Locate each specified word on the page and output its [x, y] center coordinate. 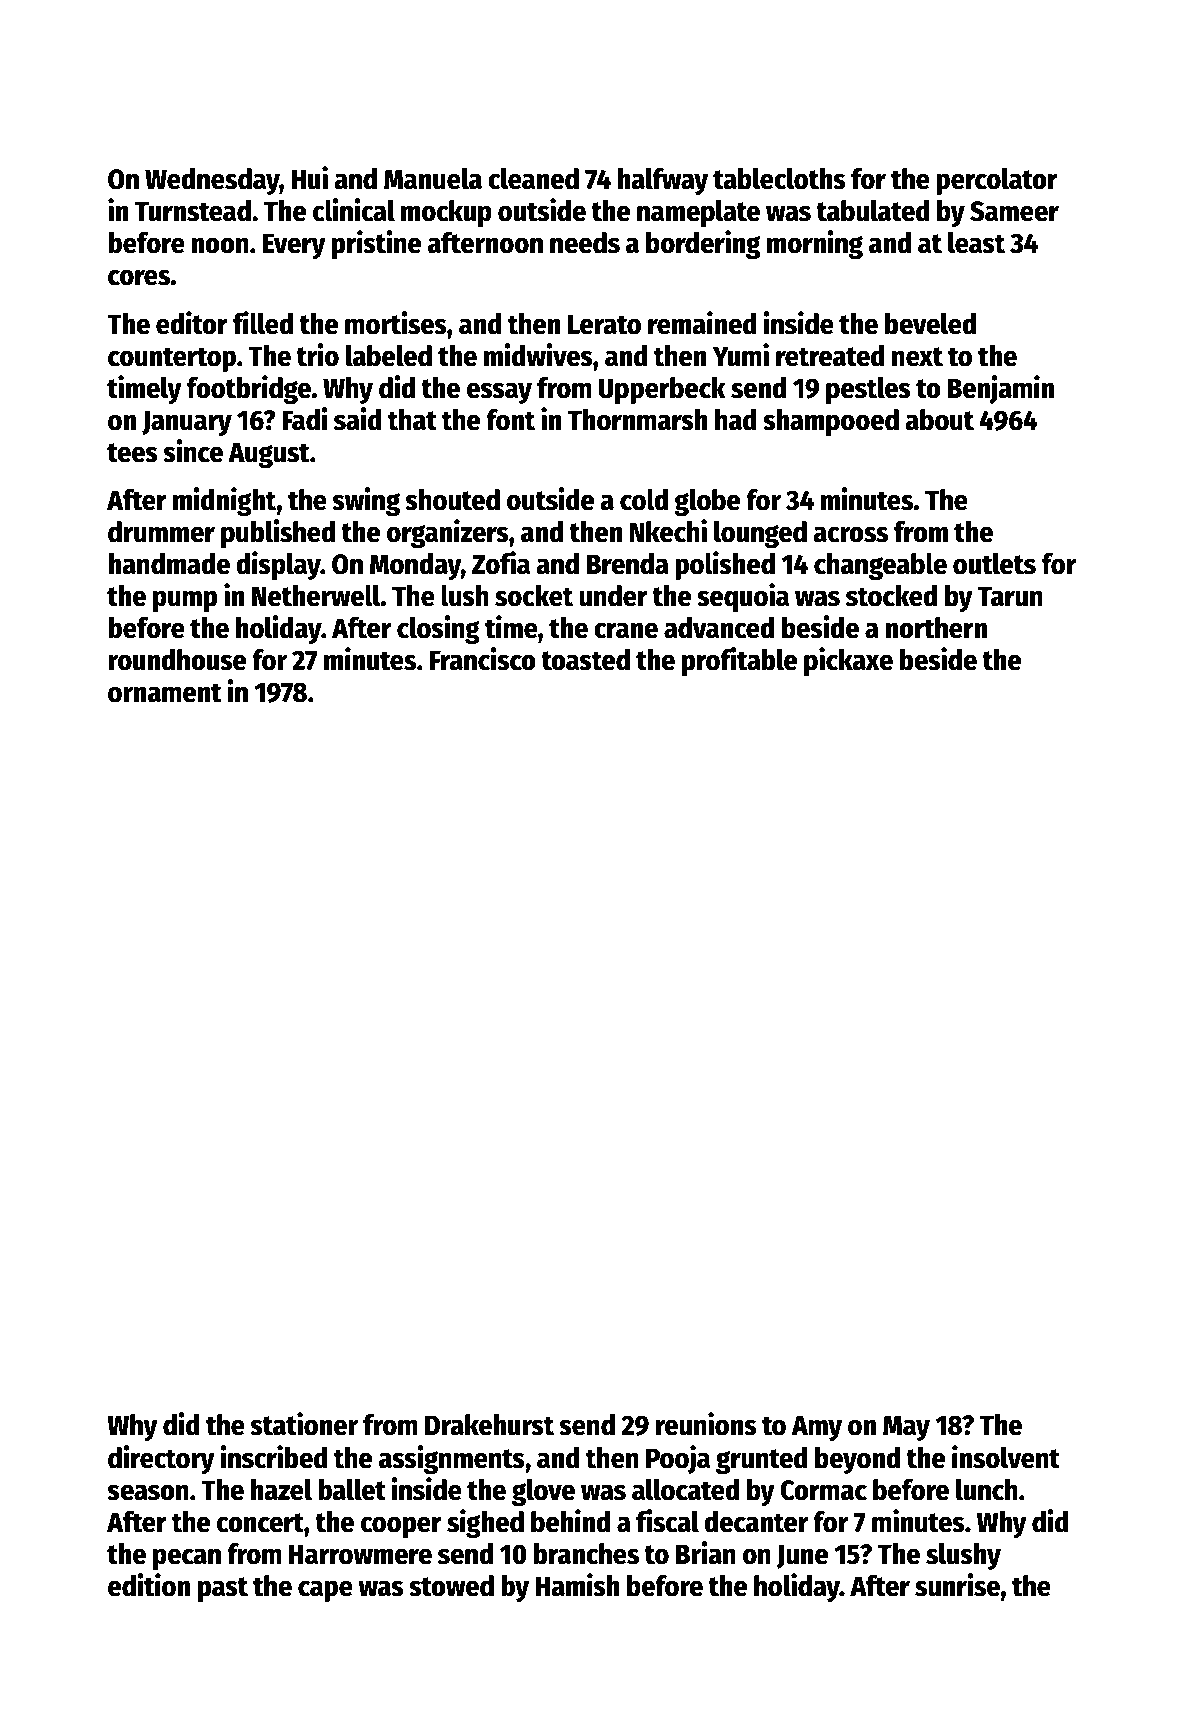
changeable [880, 566]
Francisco [483, 659]
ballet [352, 1490]
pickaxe [848, 661]
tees [132, 453]
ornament [165, 693]
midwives [538, 355]
